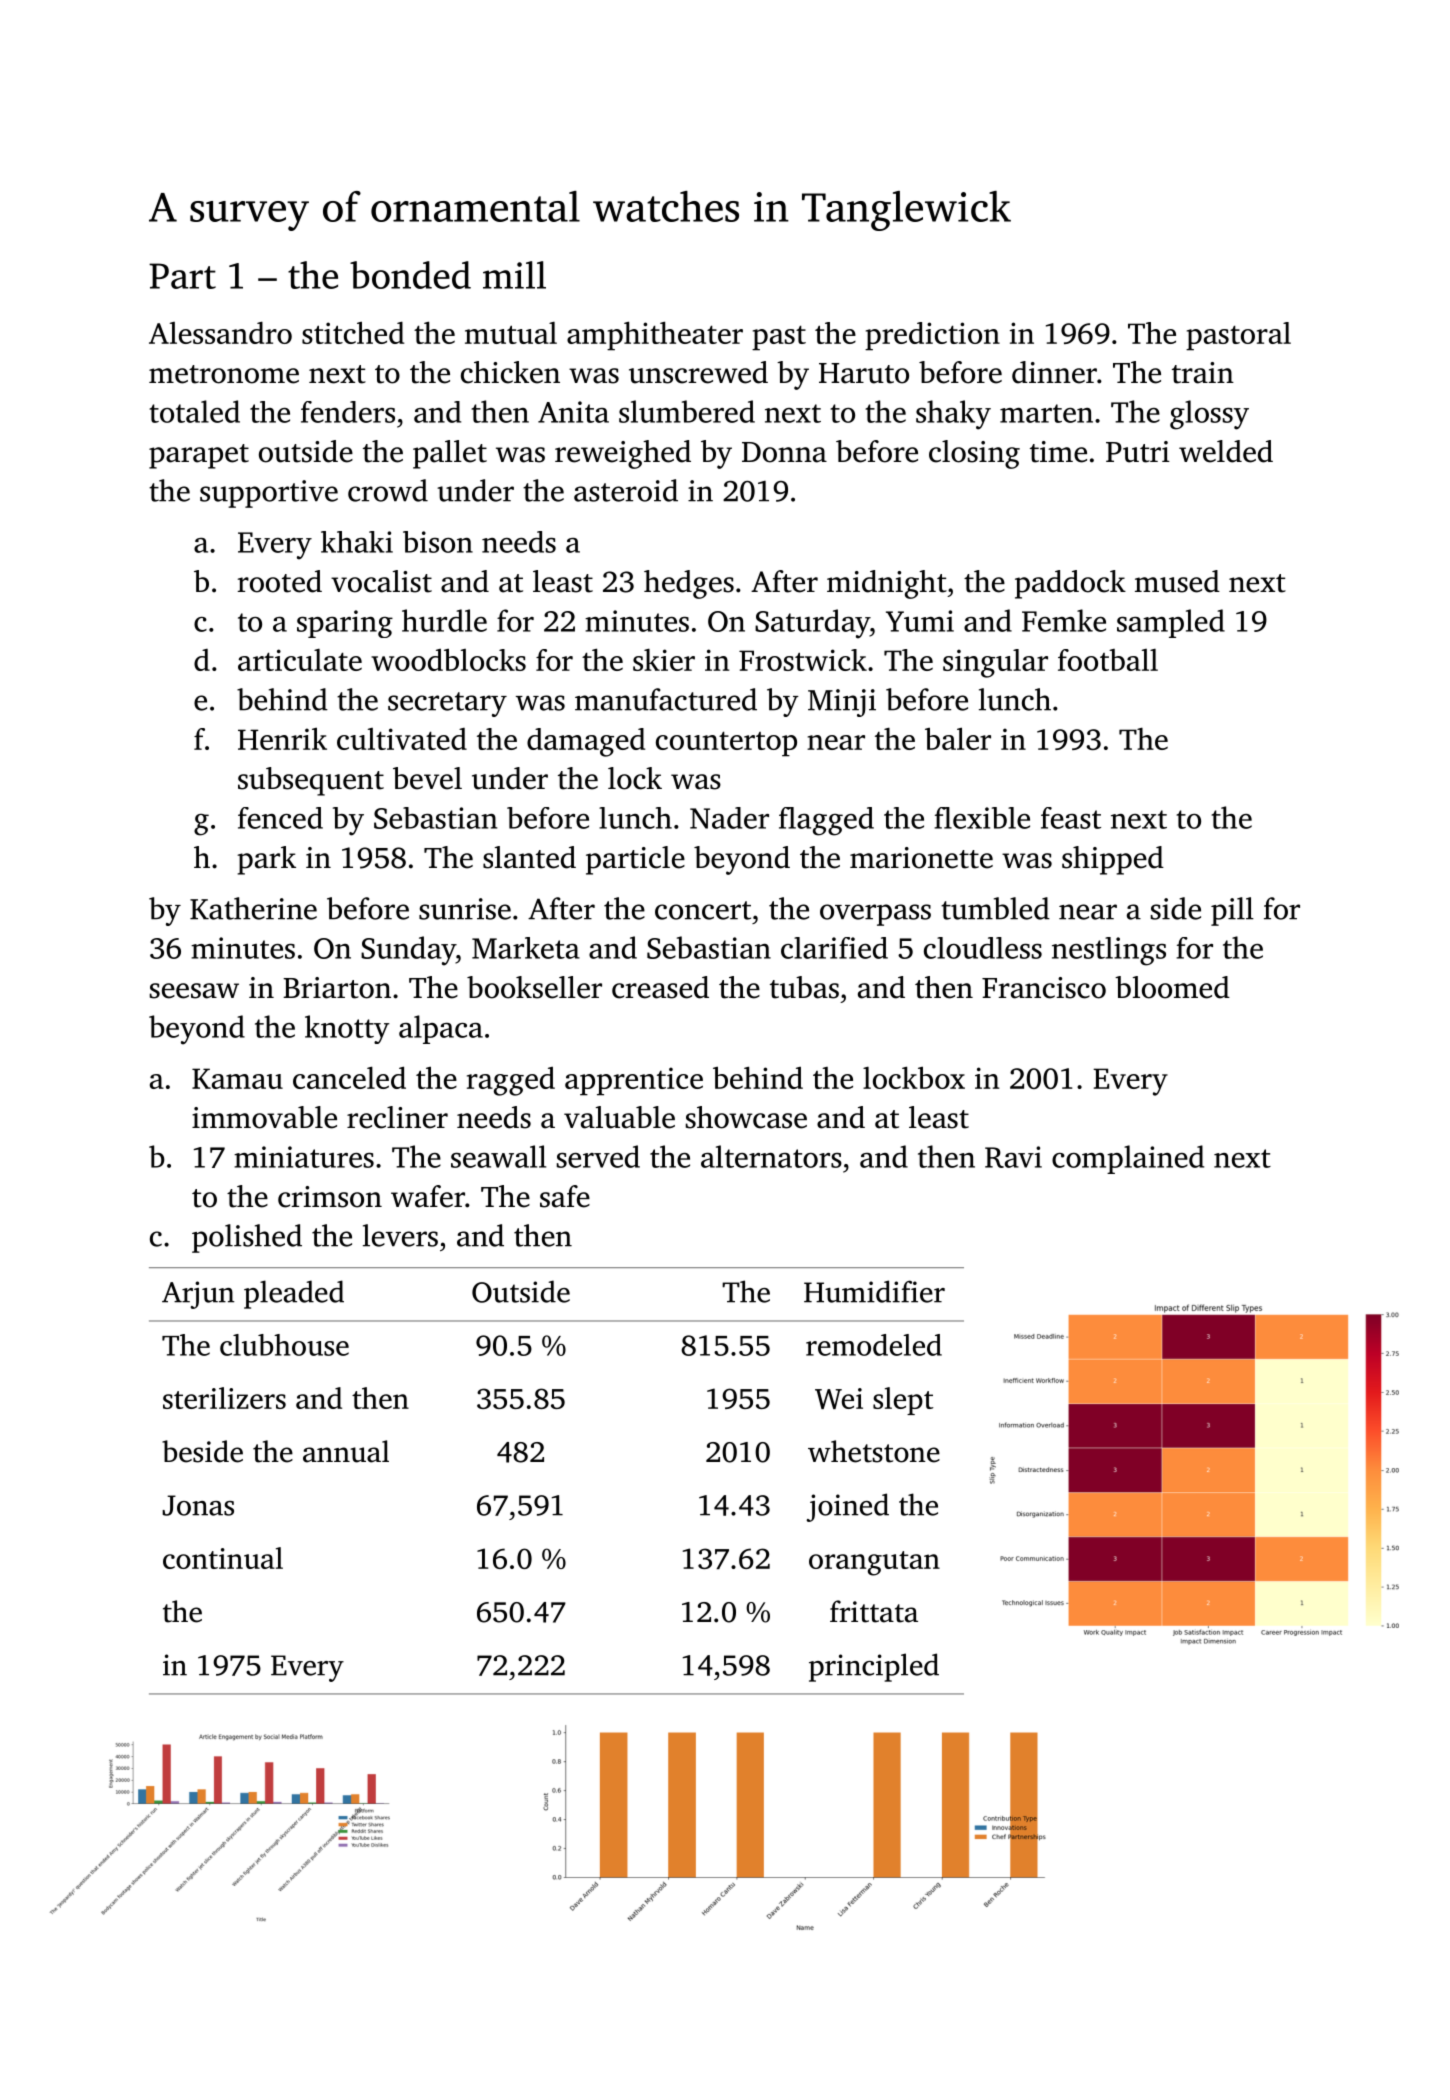 The image size is (1450, 2100). What do you see at coordinates (1044, 988) in the image?
I see `Francisco` at bounding box center [1044, 988].
